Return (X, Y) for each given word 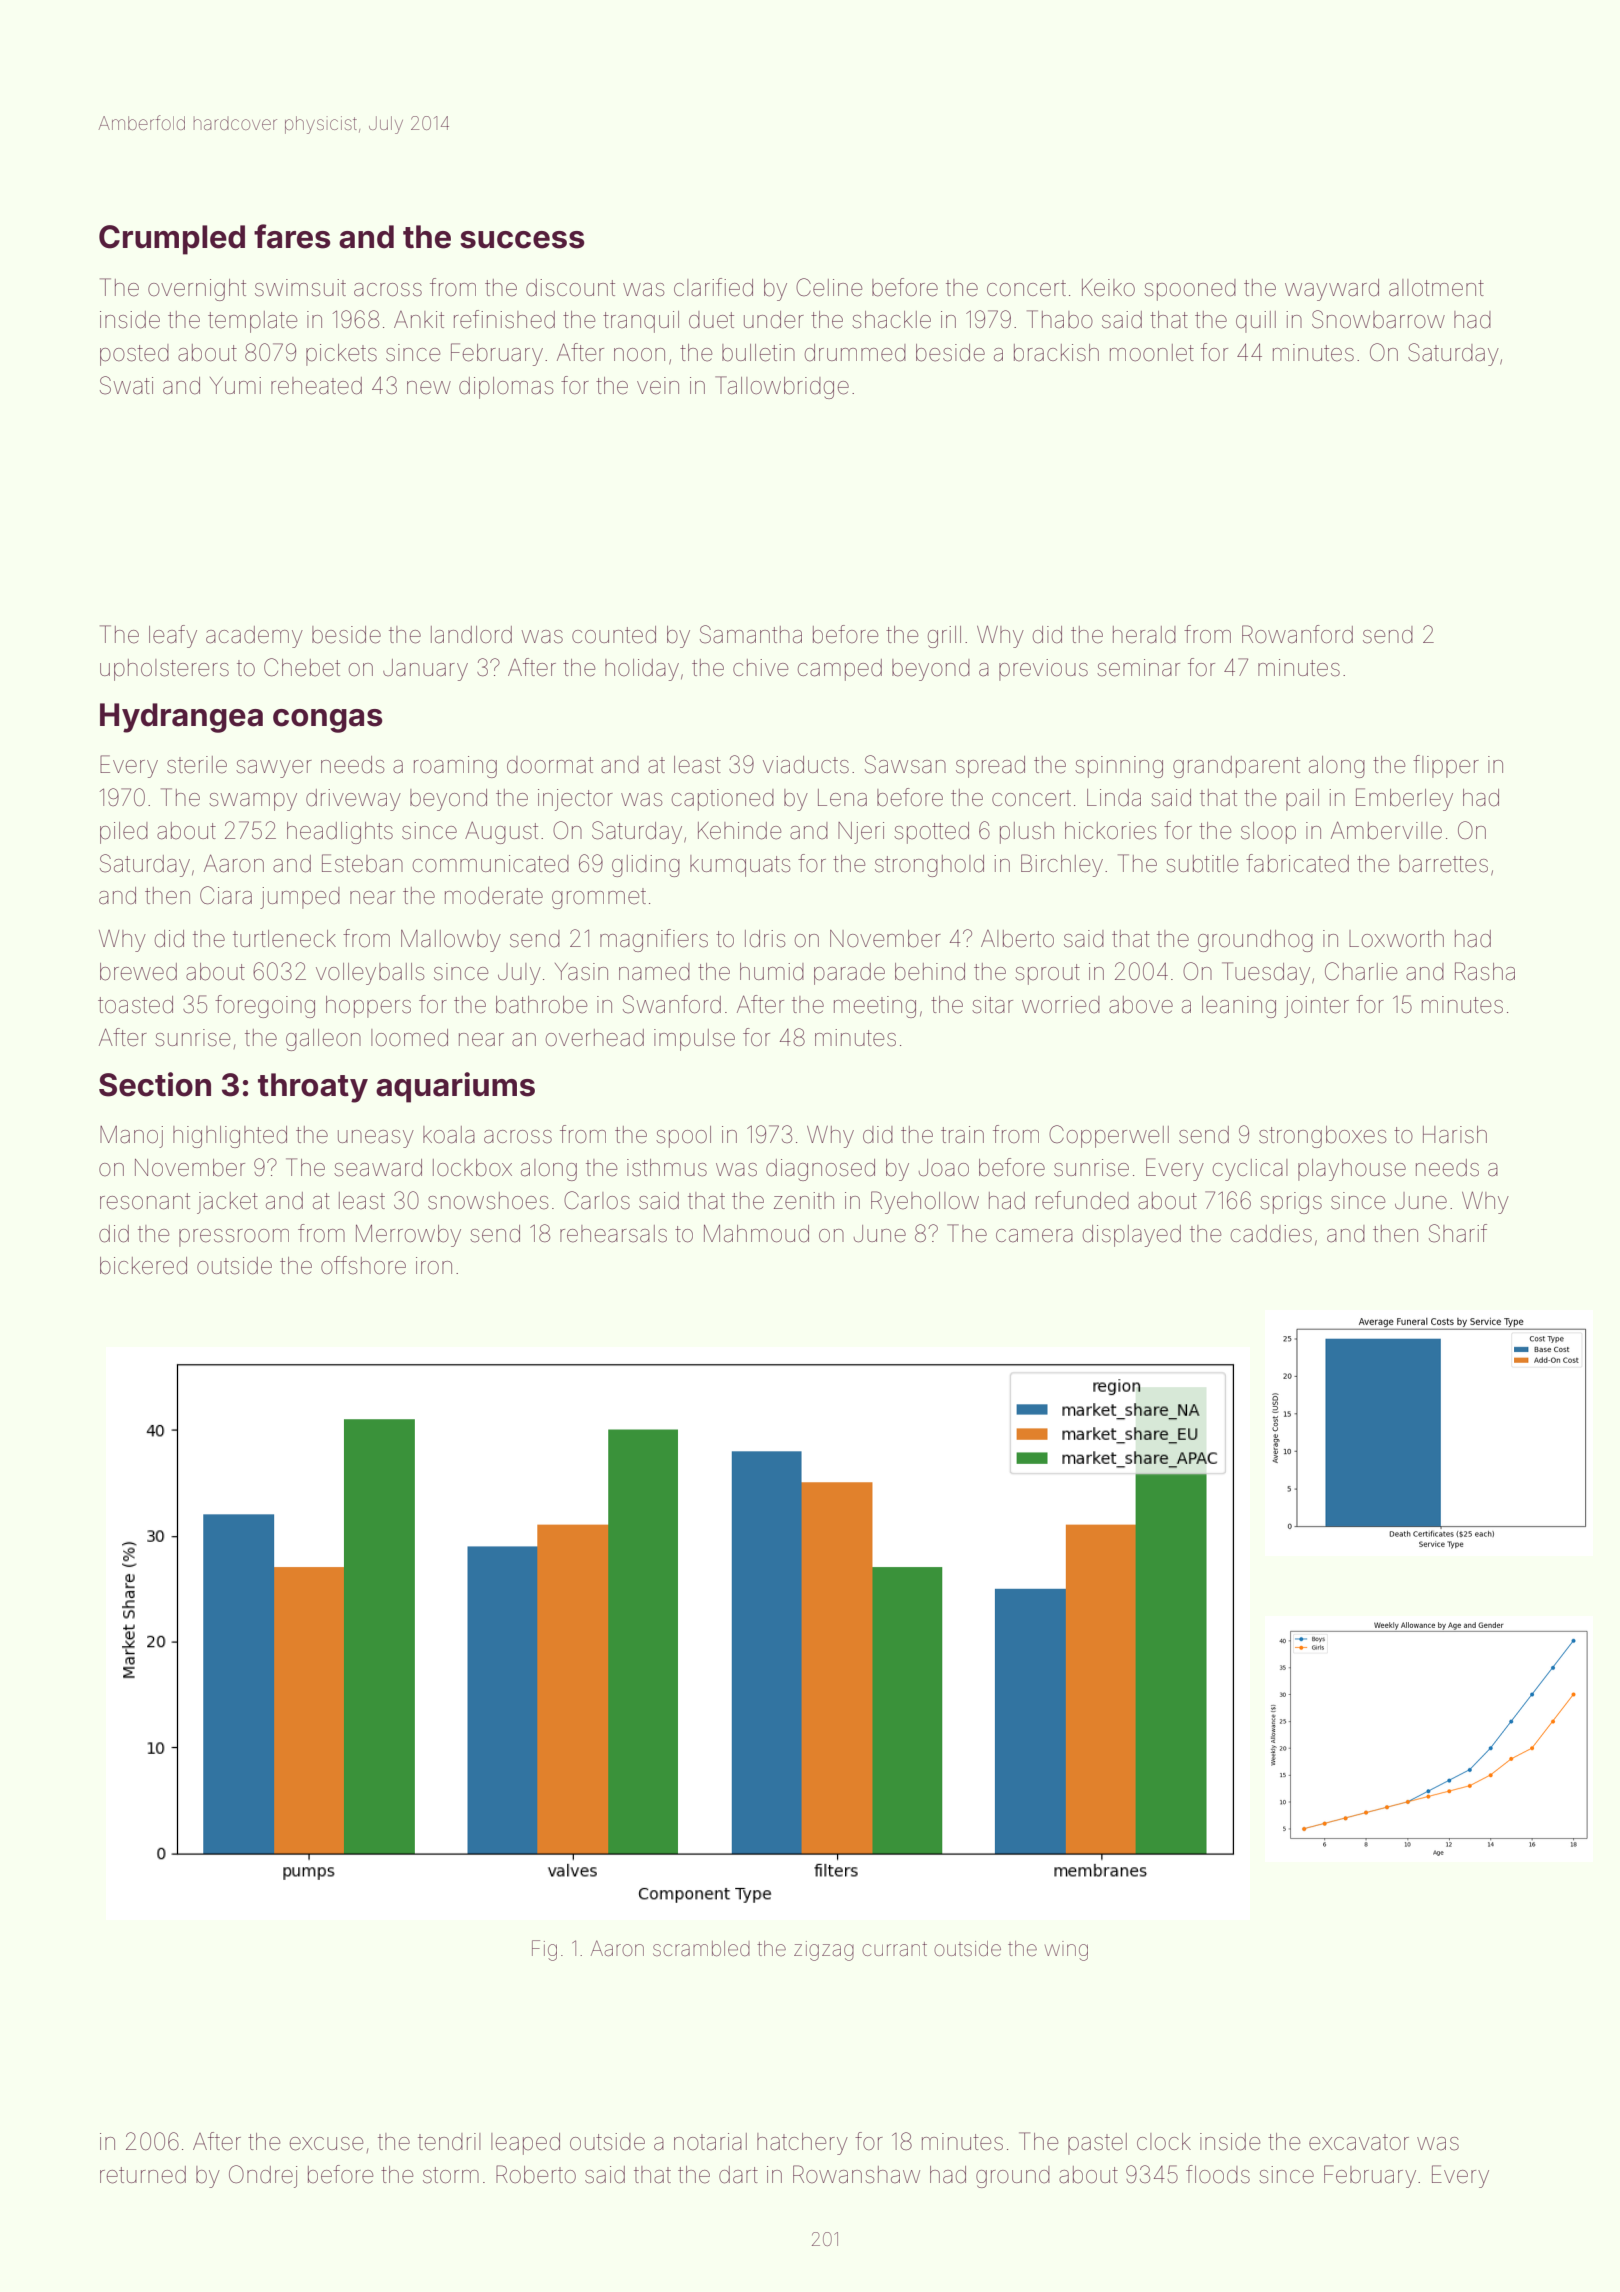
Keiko (1108, 288)
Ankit (419, 319)
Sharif (1458, 1233)
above (1141, 1005)
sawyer (274, 769)
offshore (363, 1265)
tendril (449, 2142)
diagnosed (820, 1170)
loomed (409, 1038)
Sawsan (905, 764)
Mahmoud (756, 1234)
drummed (855, 353)
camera (1034, 1236)
